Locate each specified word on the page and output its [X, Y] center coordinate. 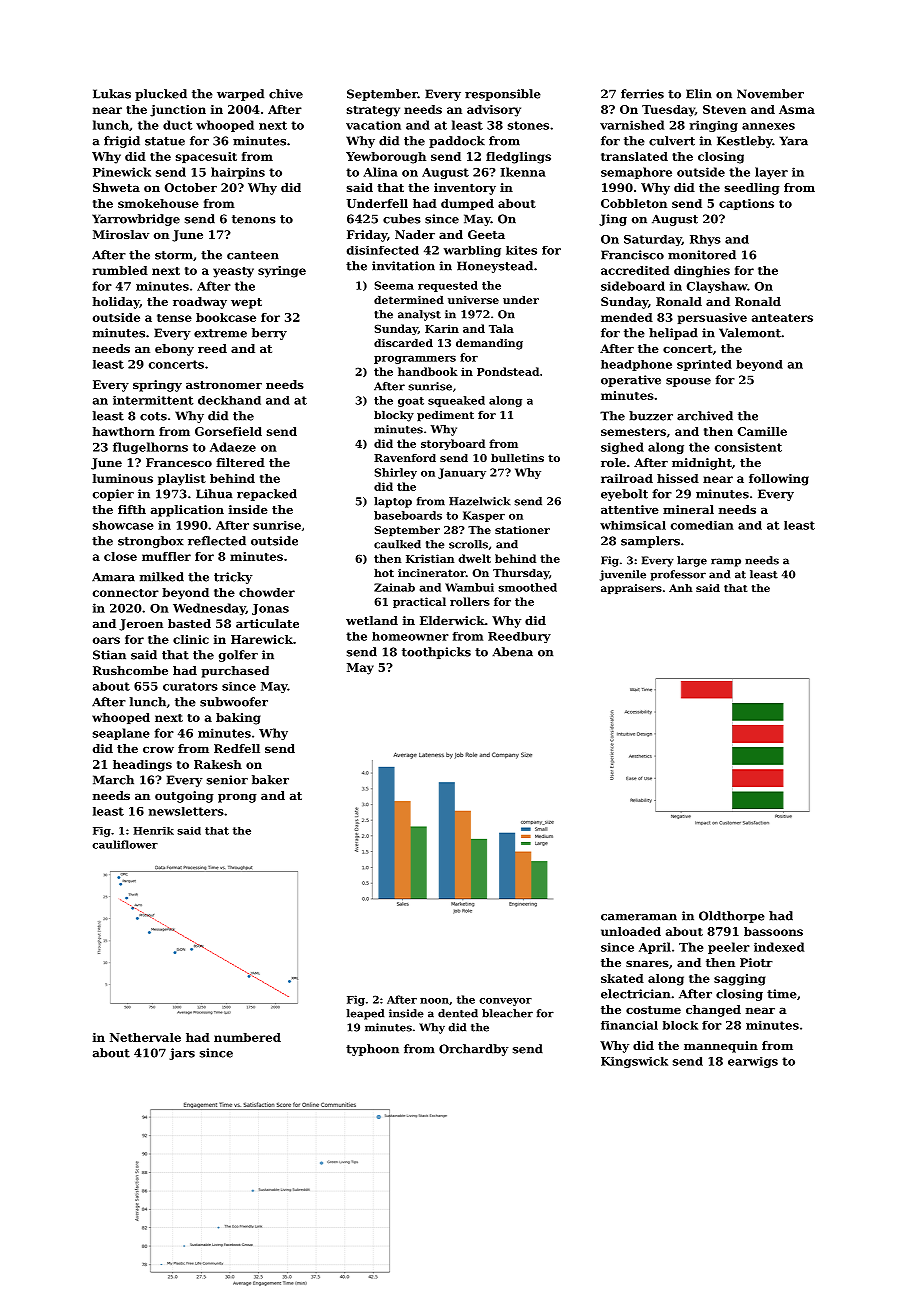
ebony [174, 350]
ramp [726, 562]
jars [182, 1054]
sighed [622, 448]
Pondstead [508, 371]
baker [270, 780]
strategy [373, 111]
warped [240, 95]
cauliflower [125, 844]
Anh [680, 588]
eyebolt [624, 495]
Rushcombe [130, 670]
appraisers [631, 589]
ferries [642, 94]
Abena [512, 652]
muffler [166, 556]
